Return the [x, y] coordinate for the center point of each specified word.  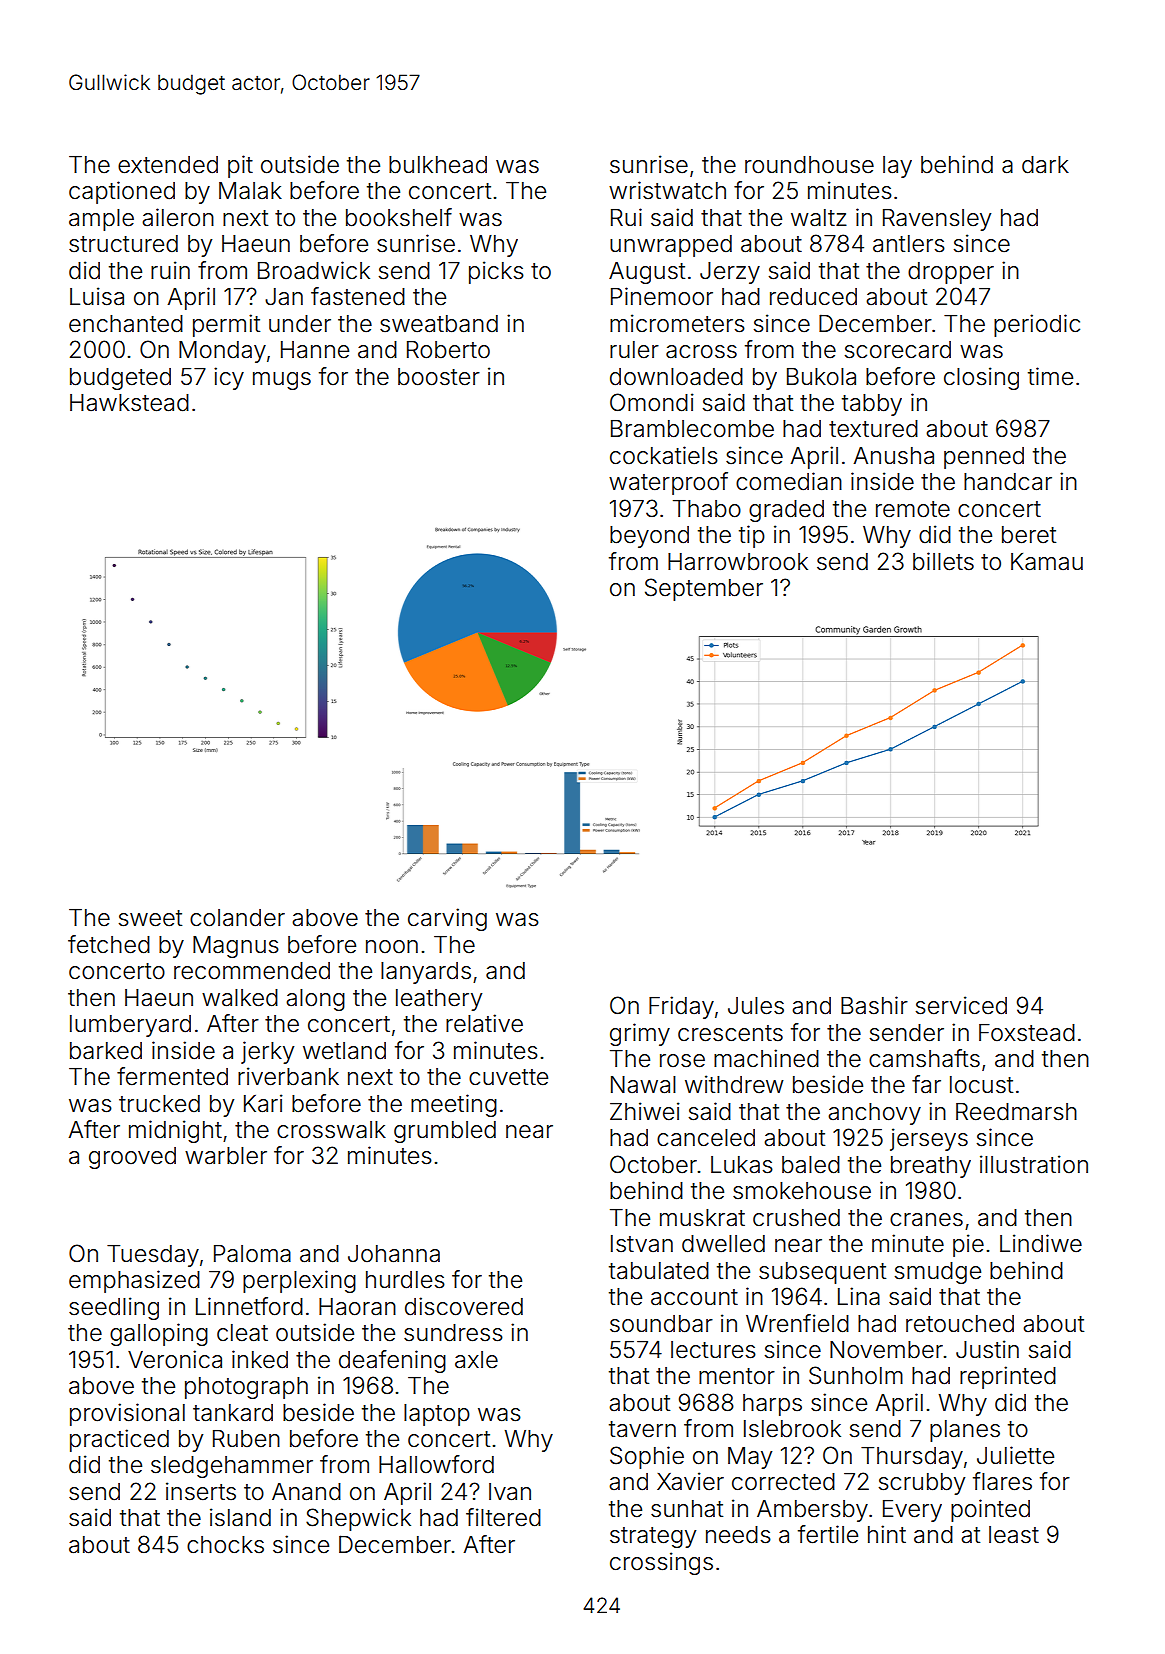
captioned [122, 192]
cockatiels [664, 455]
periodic [1037, 325]
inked [260, 1359]
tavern [642, 1429]
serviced [961, 1005]
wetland [344, 1051]
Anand [306, 1492]
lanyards [426, 973]
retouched [960, 1324]
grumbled [445, 1132]
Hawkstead [129, 403]
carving [447, 919]
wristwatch [667, 190]
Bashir [874, 1005]
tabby [872, 405]
